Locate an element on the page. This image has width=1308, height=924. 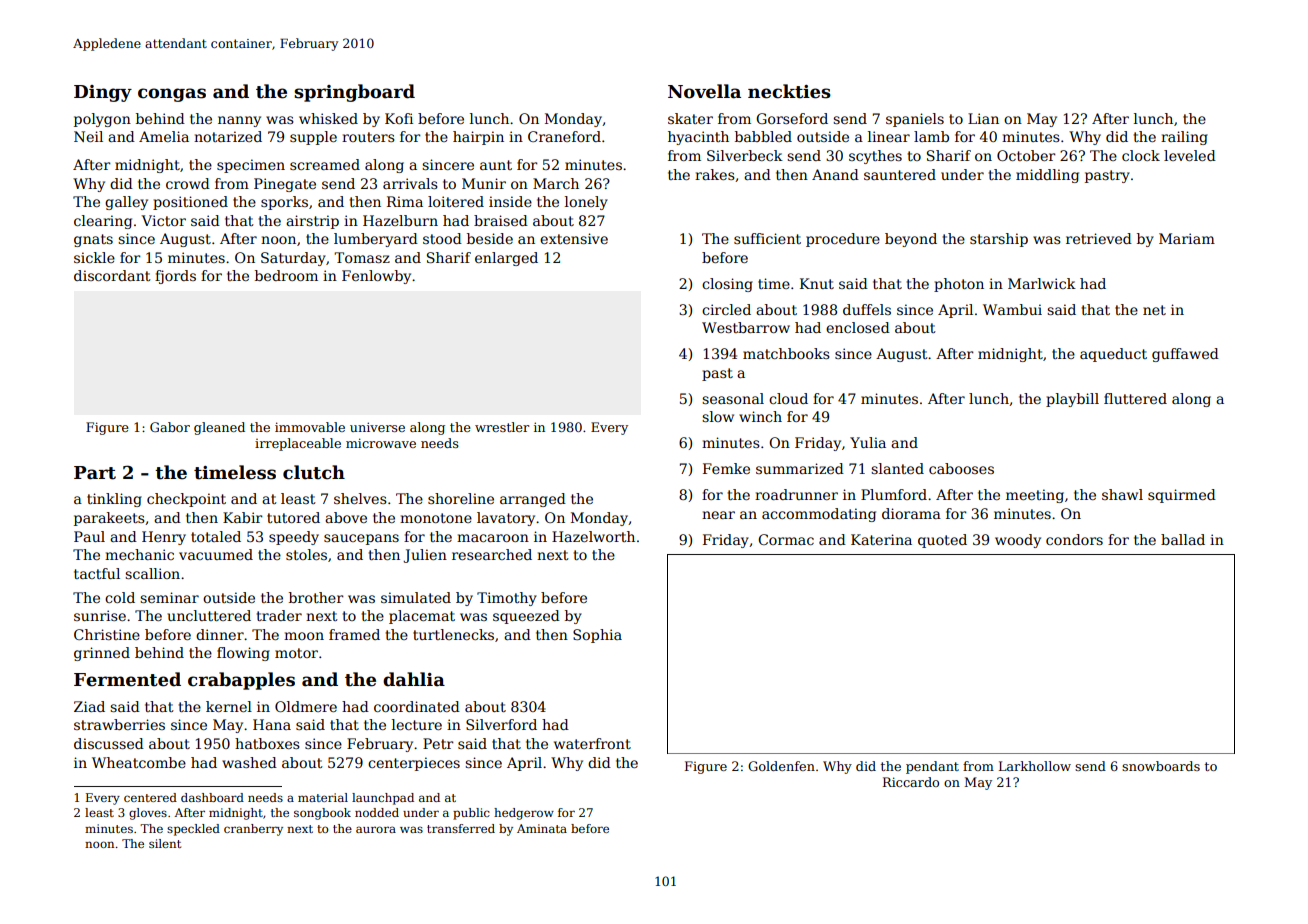
ballad is located at coordinates (1183, 539).
